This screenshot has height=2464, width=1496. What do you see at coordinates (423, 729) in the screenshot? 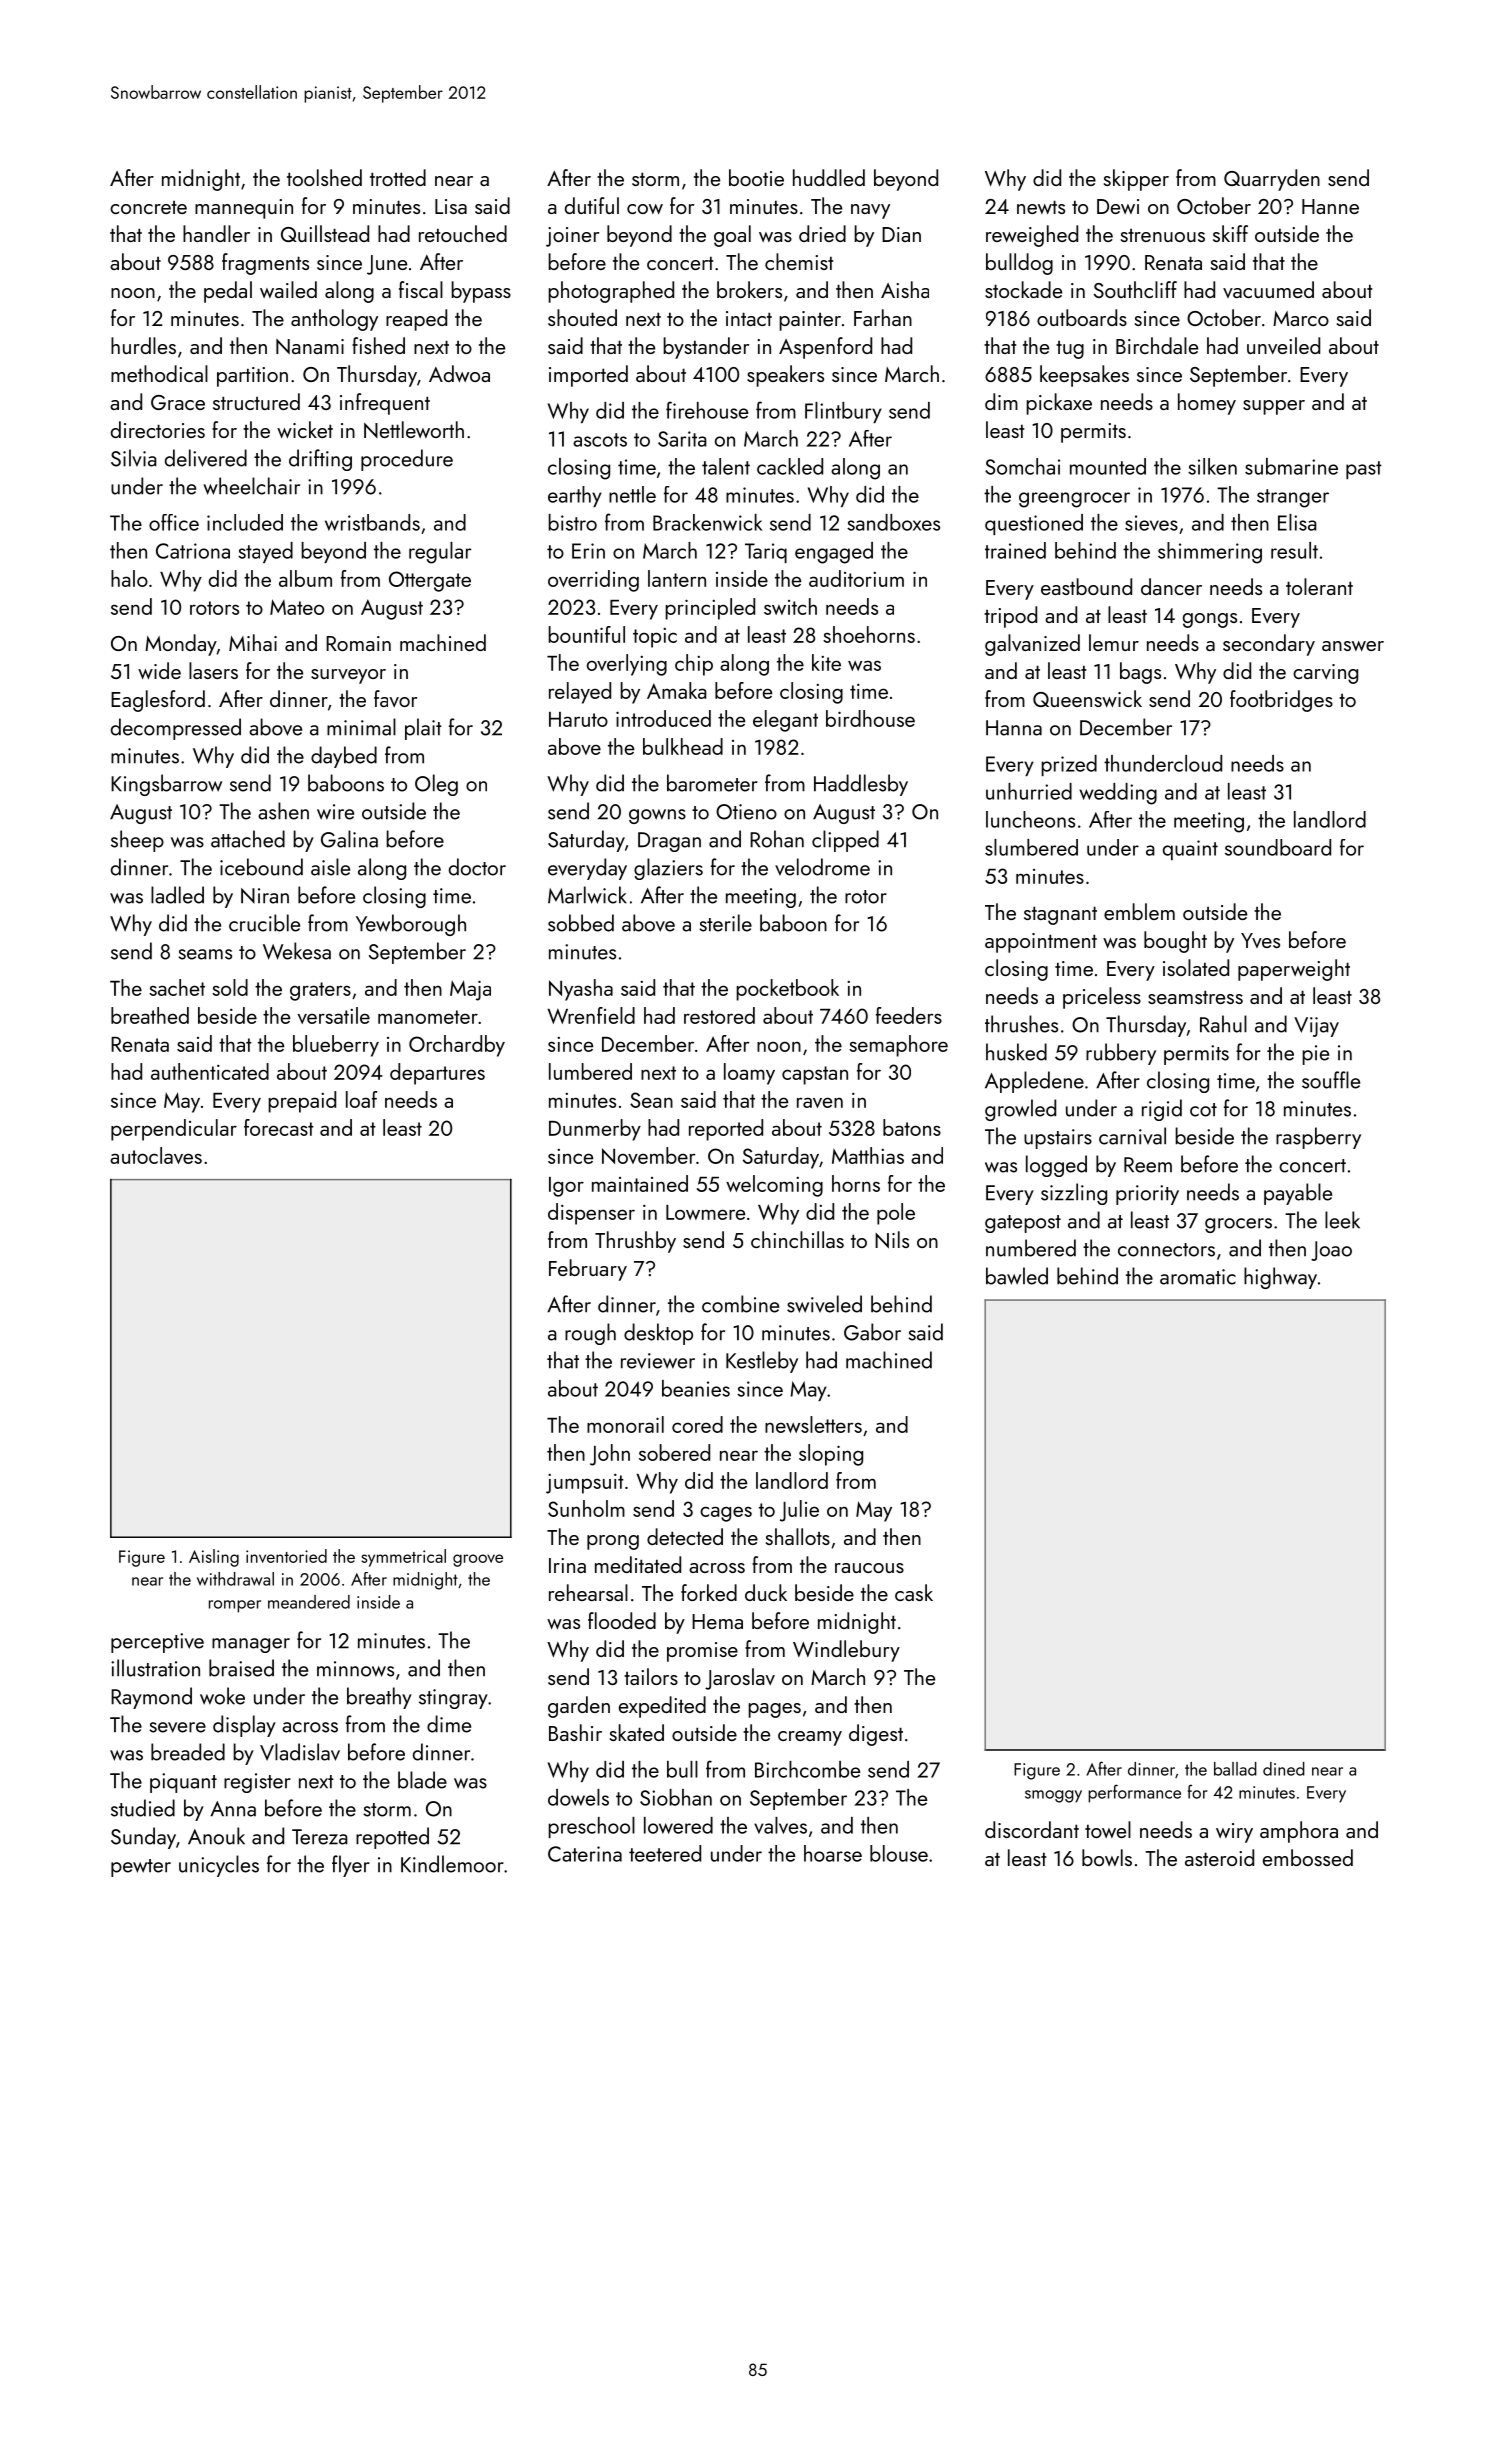
I see `plait` at bounding box center [423, 729].
